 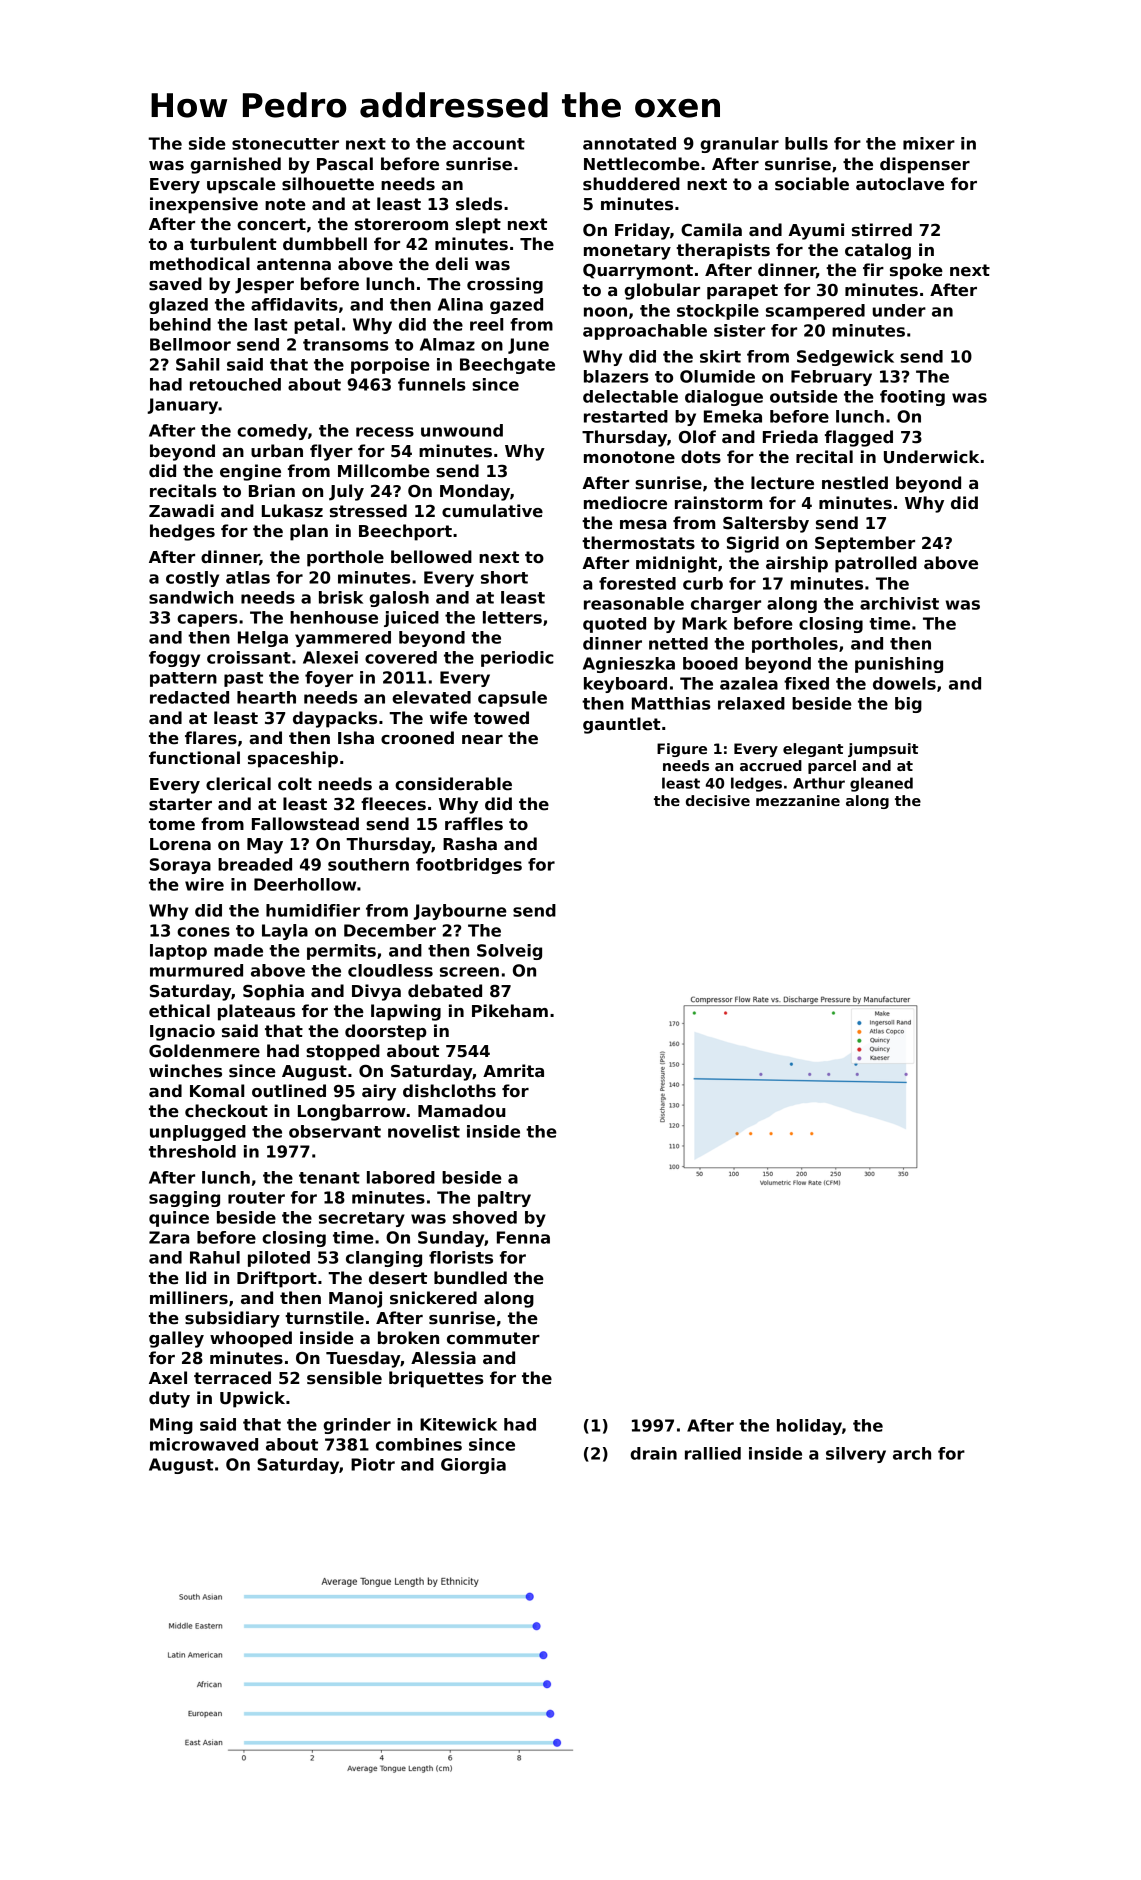 What do you see at coordinates (373, 1464) in the screenshot?
I see `Piotr` at bounding box center [373, 1464].
